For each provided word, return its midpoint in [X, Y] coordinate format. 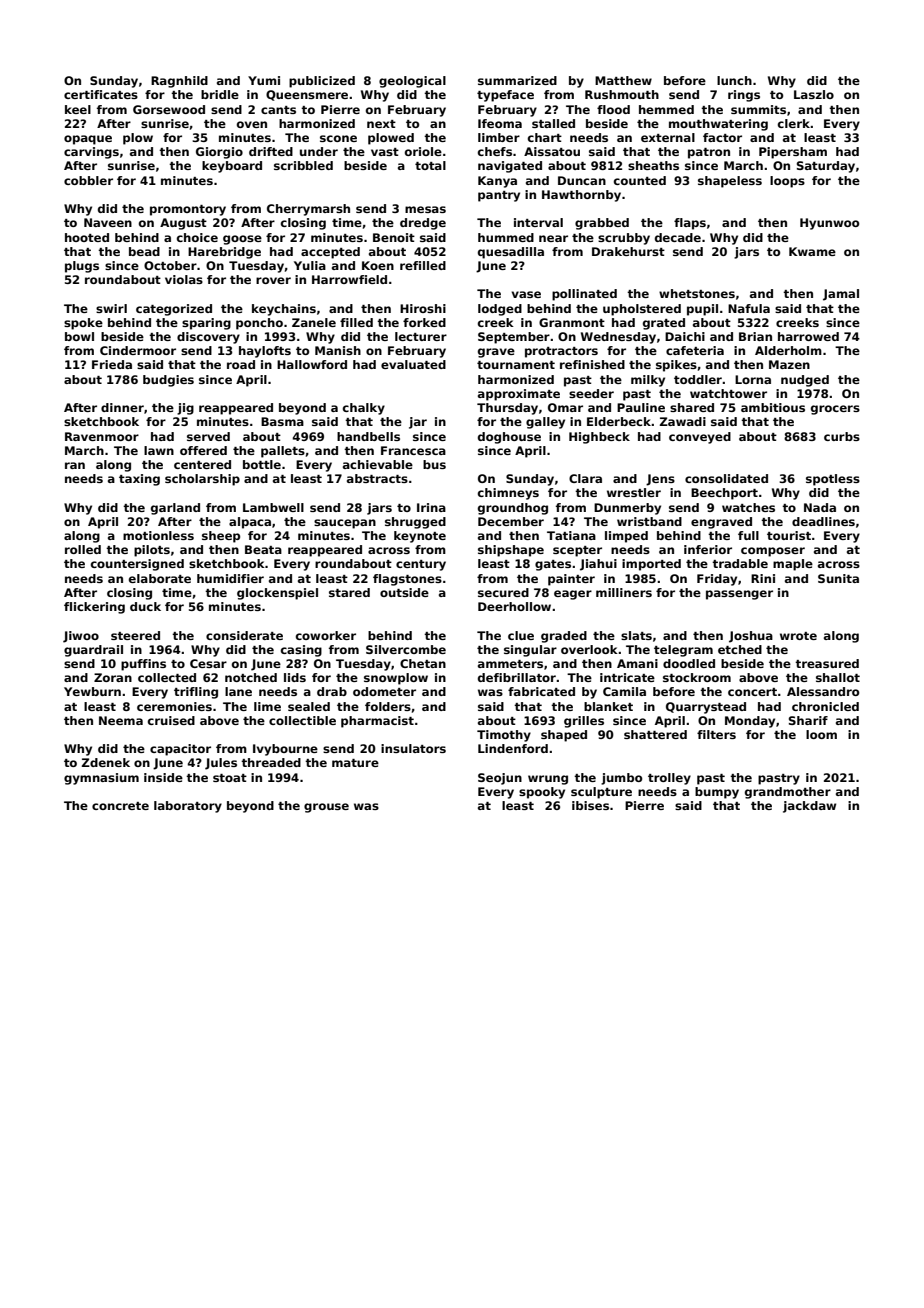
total [430, 165]
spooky [542, 793]
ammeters [510, 664]
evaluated [413, 364]
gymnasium [101, 779]
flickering [94, 608]
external [668, 137]
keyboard [232, 167]
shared [692, 407]
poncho [259, 324]
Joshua [751, 637]
